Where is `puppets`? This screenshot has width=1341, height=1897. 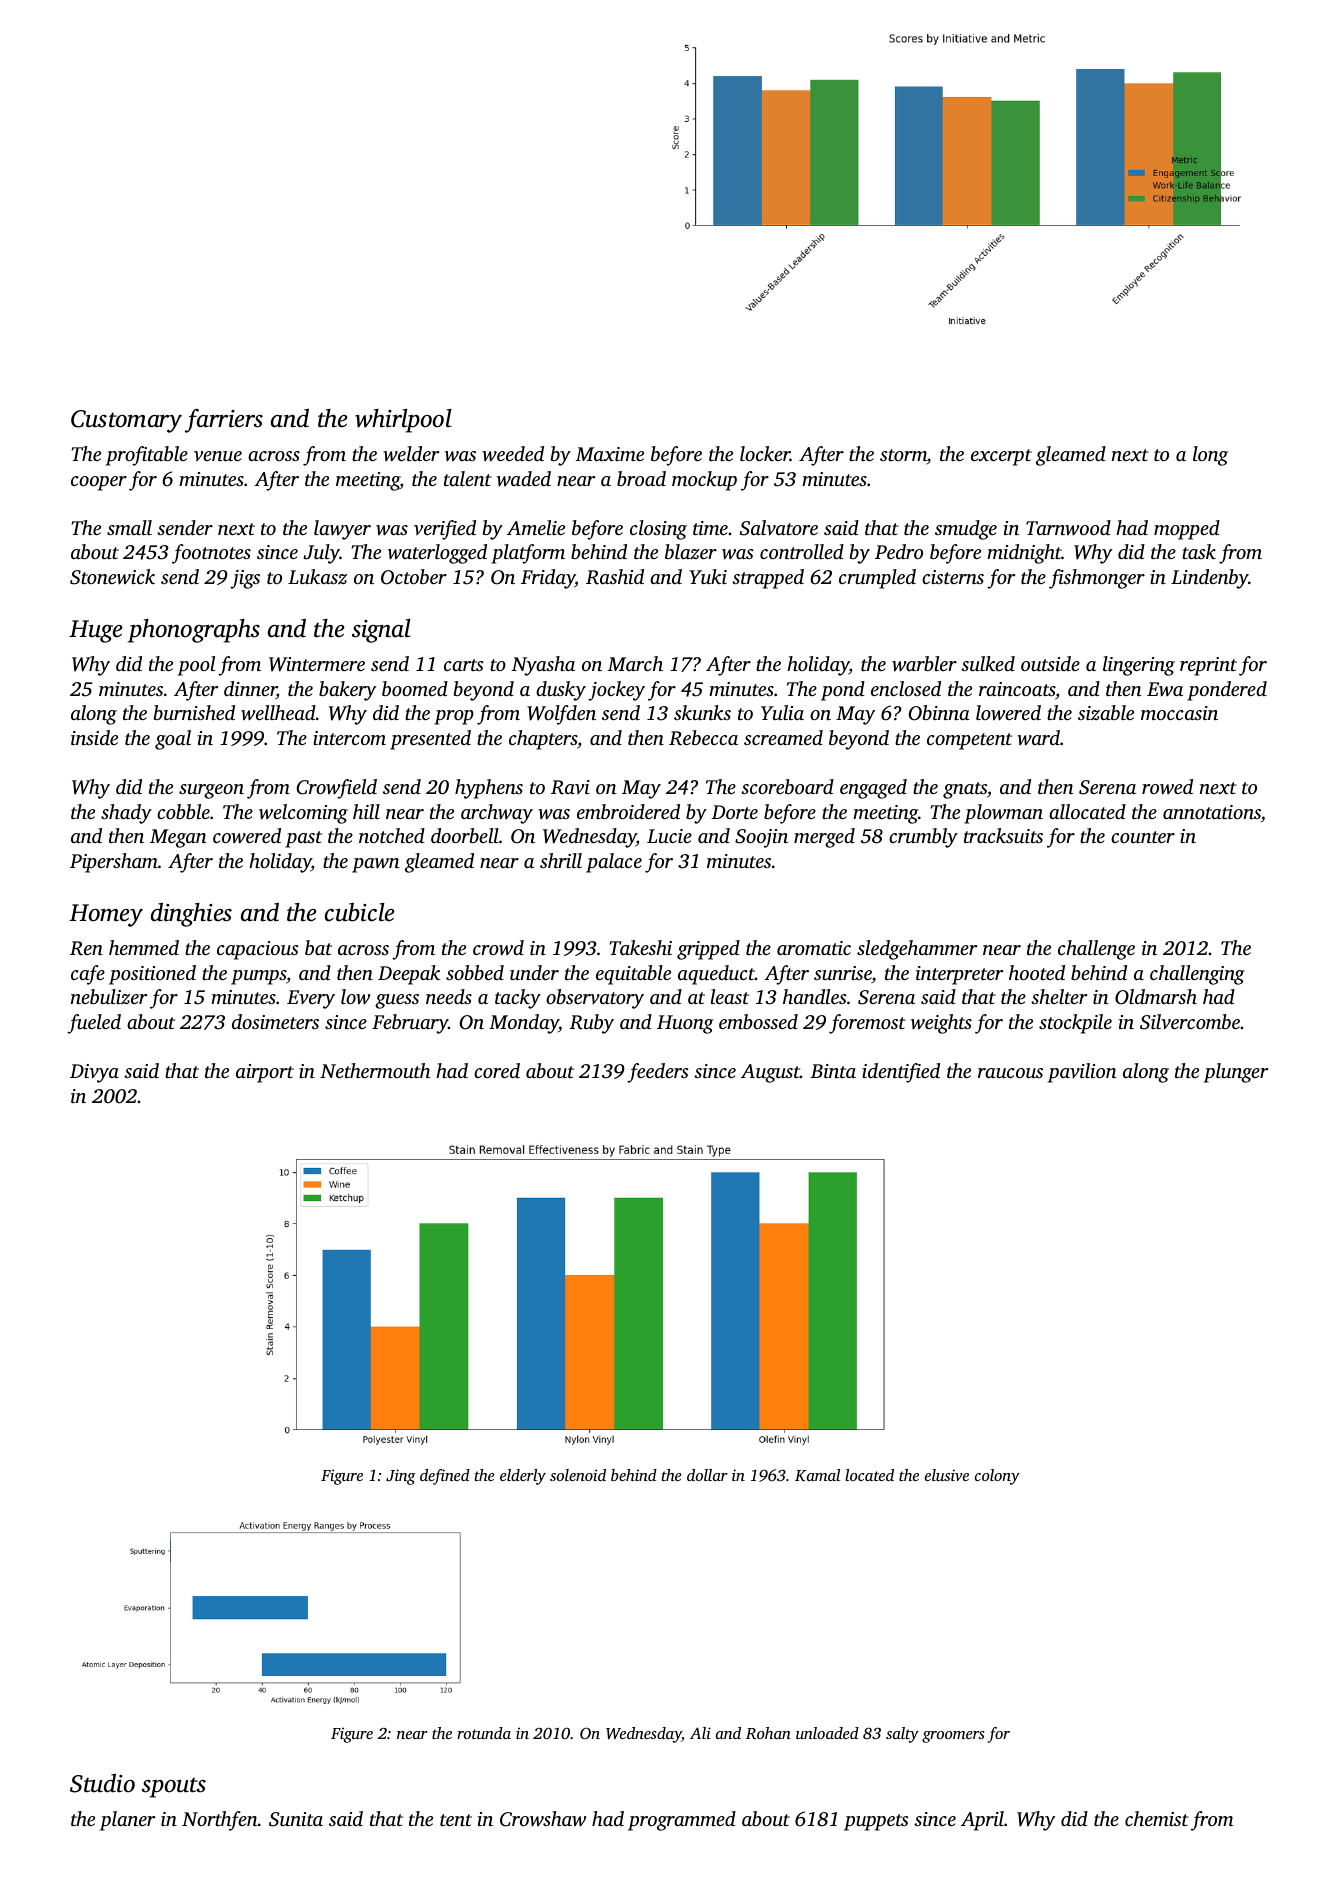 puppets is located at coordinates (876, 1822).
